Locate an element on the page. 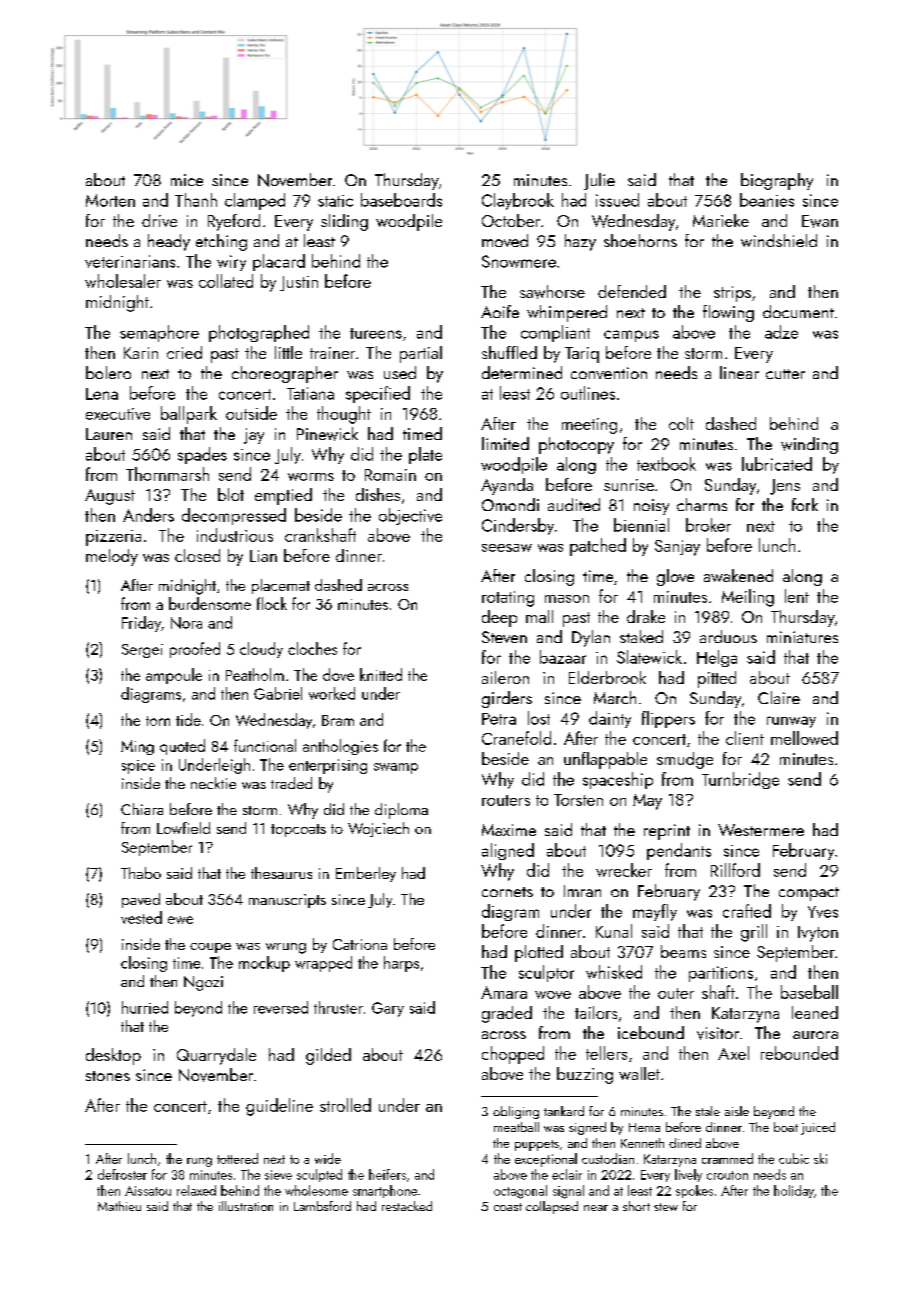  glove is located at coordinates (675, 577).
